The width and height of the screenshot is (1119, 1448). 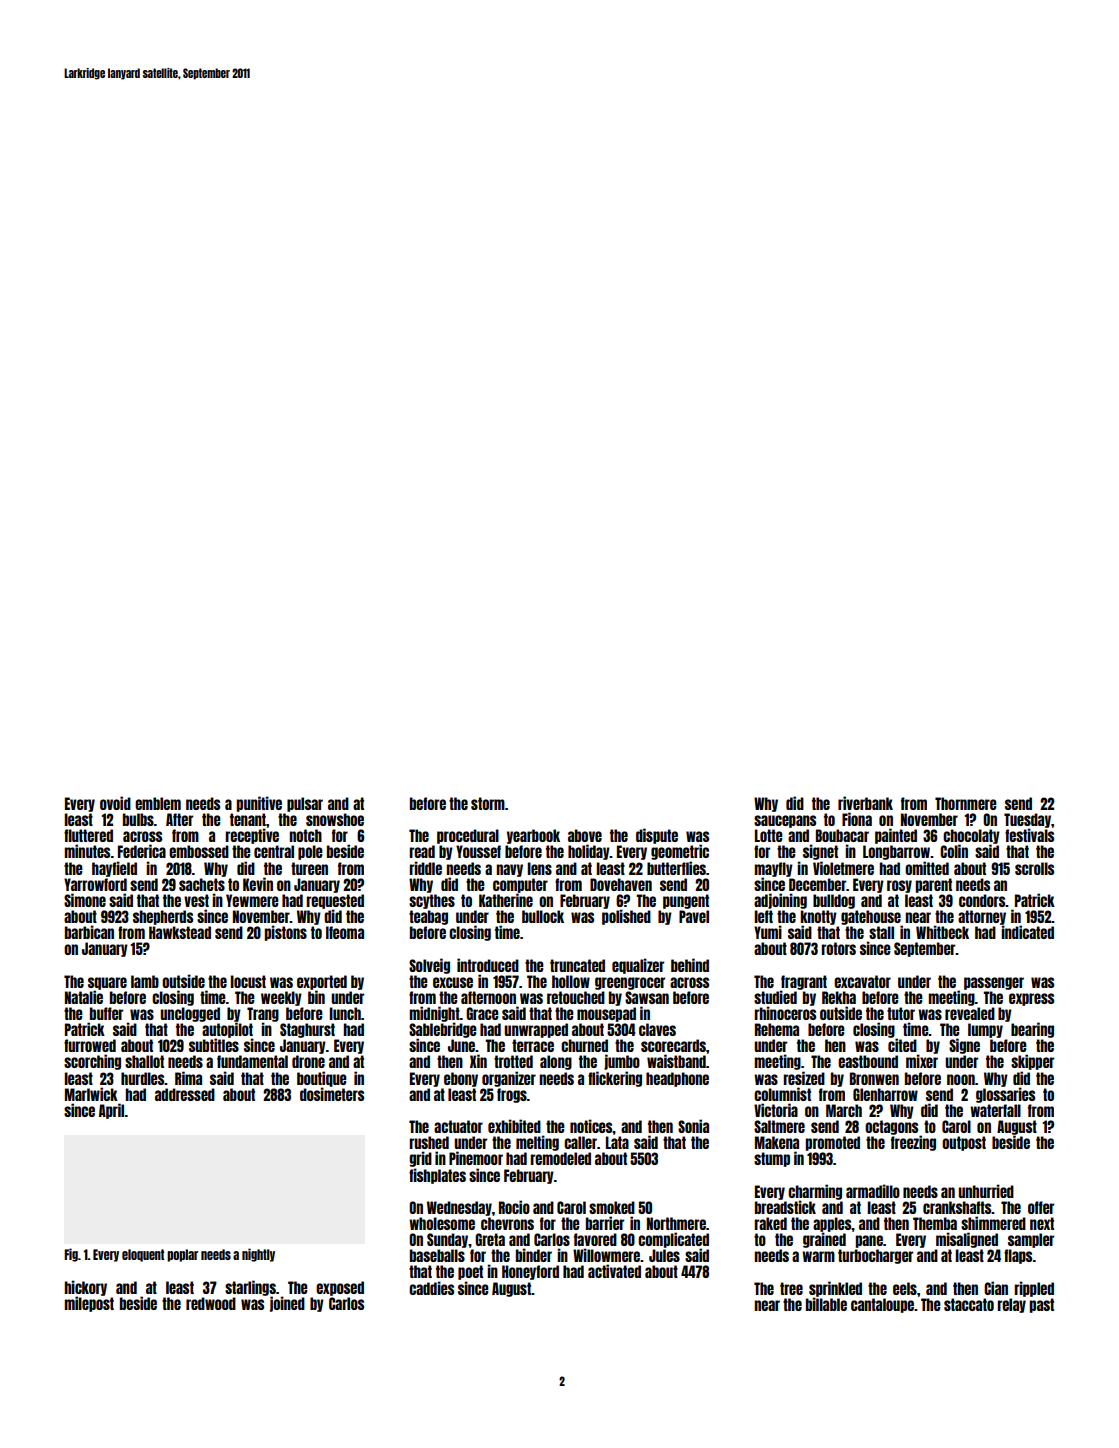 What do you see at coordinates (307, 1030) in the screenshot?
I see `Staghurst` at bounding box center [307, 1030].
